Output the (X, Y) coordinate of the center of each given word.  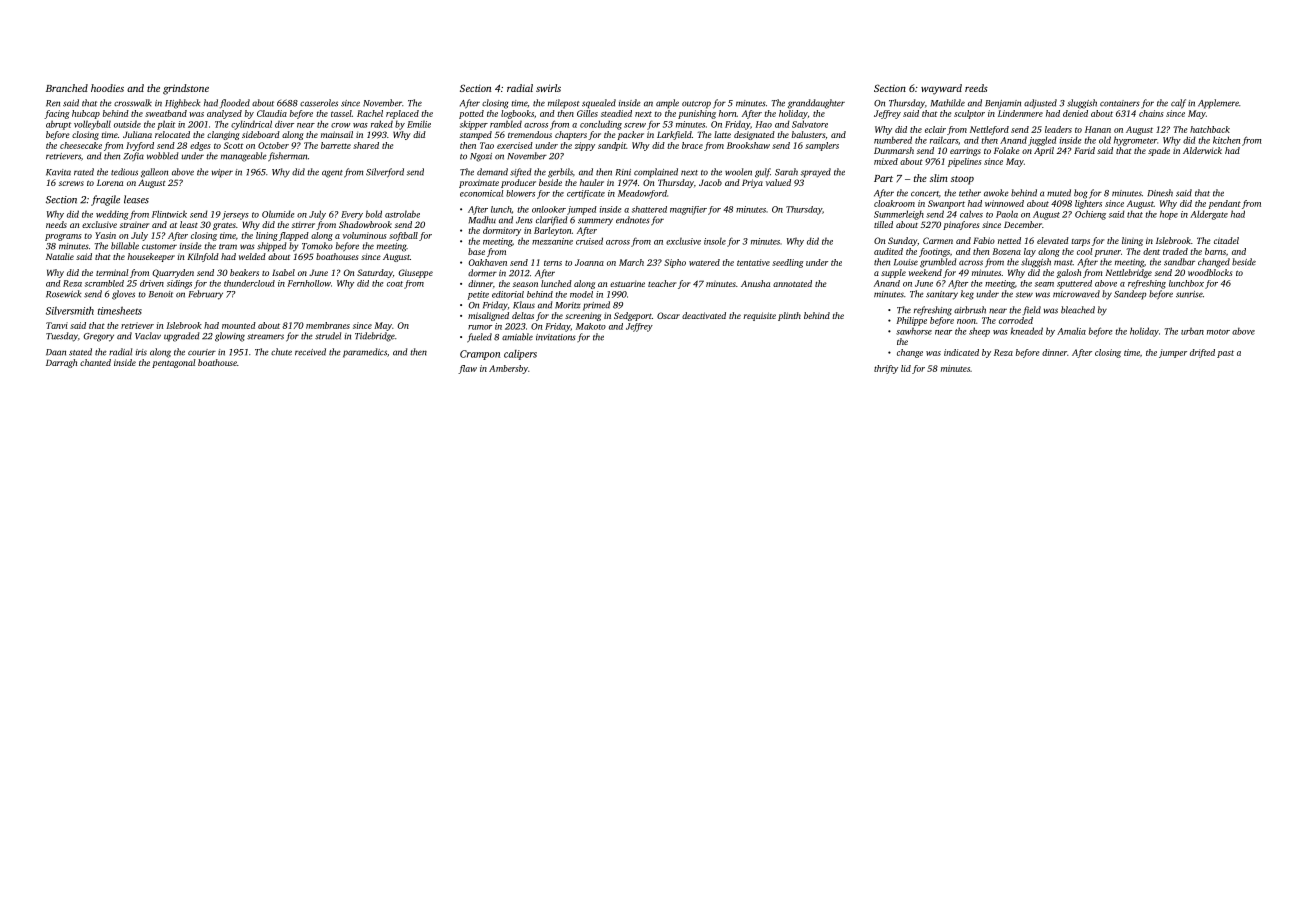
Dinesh (1160, 193)
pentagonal (174, 363)
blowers (520, 193)
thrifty (886, 369)
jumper (1173, 353)
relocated (172, 134)
